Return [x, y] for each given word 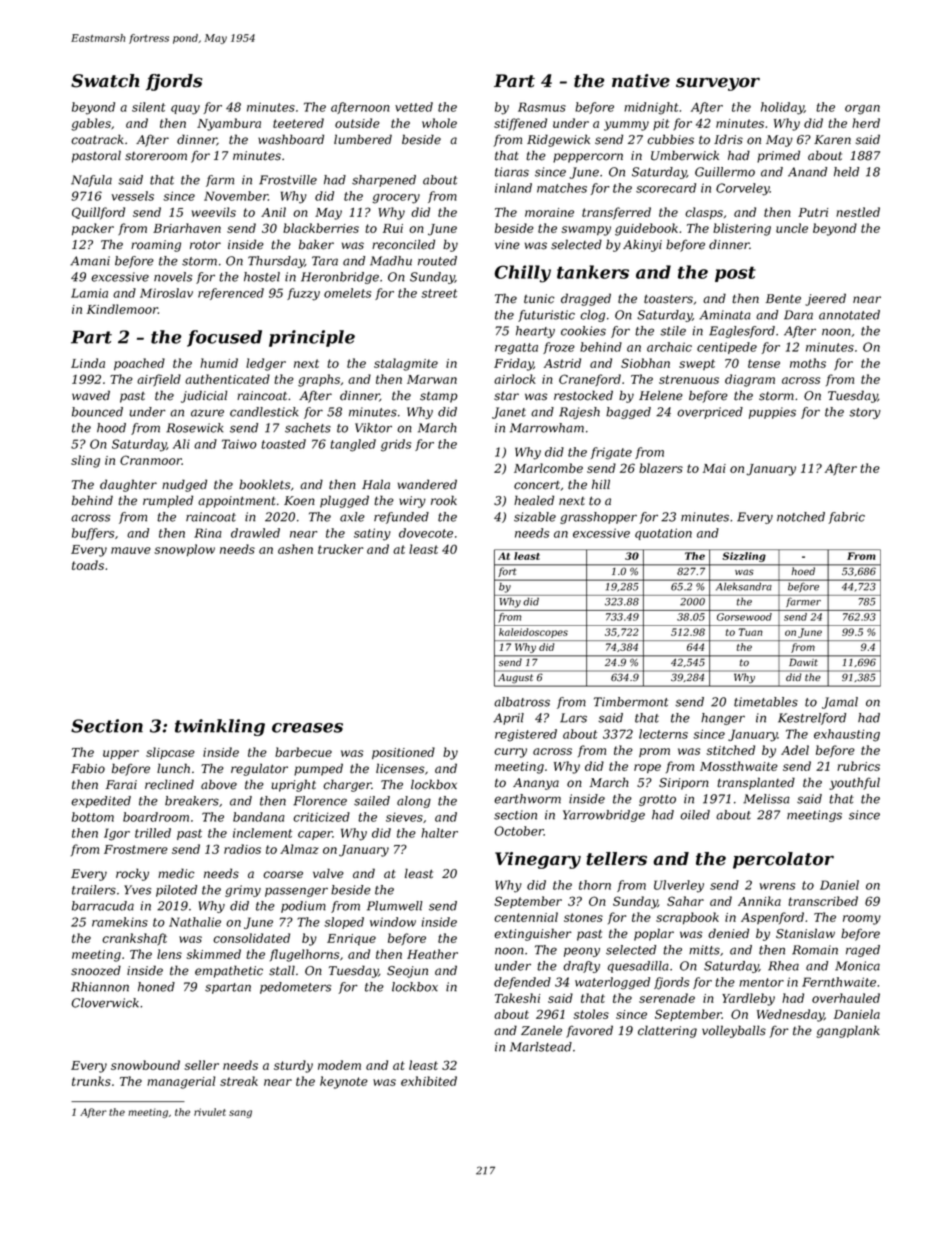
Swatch [105, 81]
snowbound [145, 1065]
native [641, 81]
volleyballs [734, 1031]
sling [85, 461]
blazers [661, 468]
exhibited [429, 1081]
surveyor [718, 84]
